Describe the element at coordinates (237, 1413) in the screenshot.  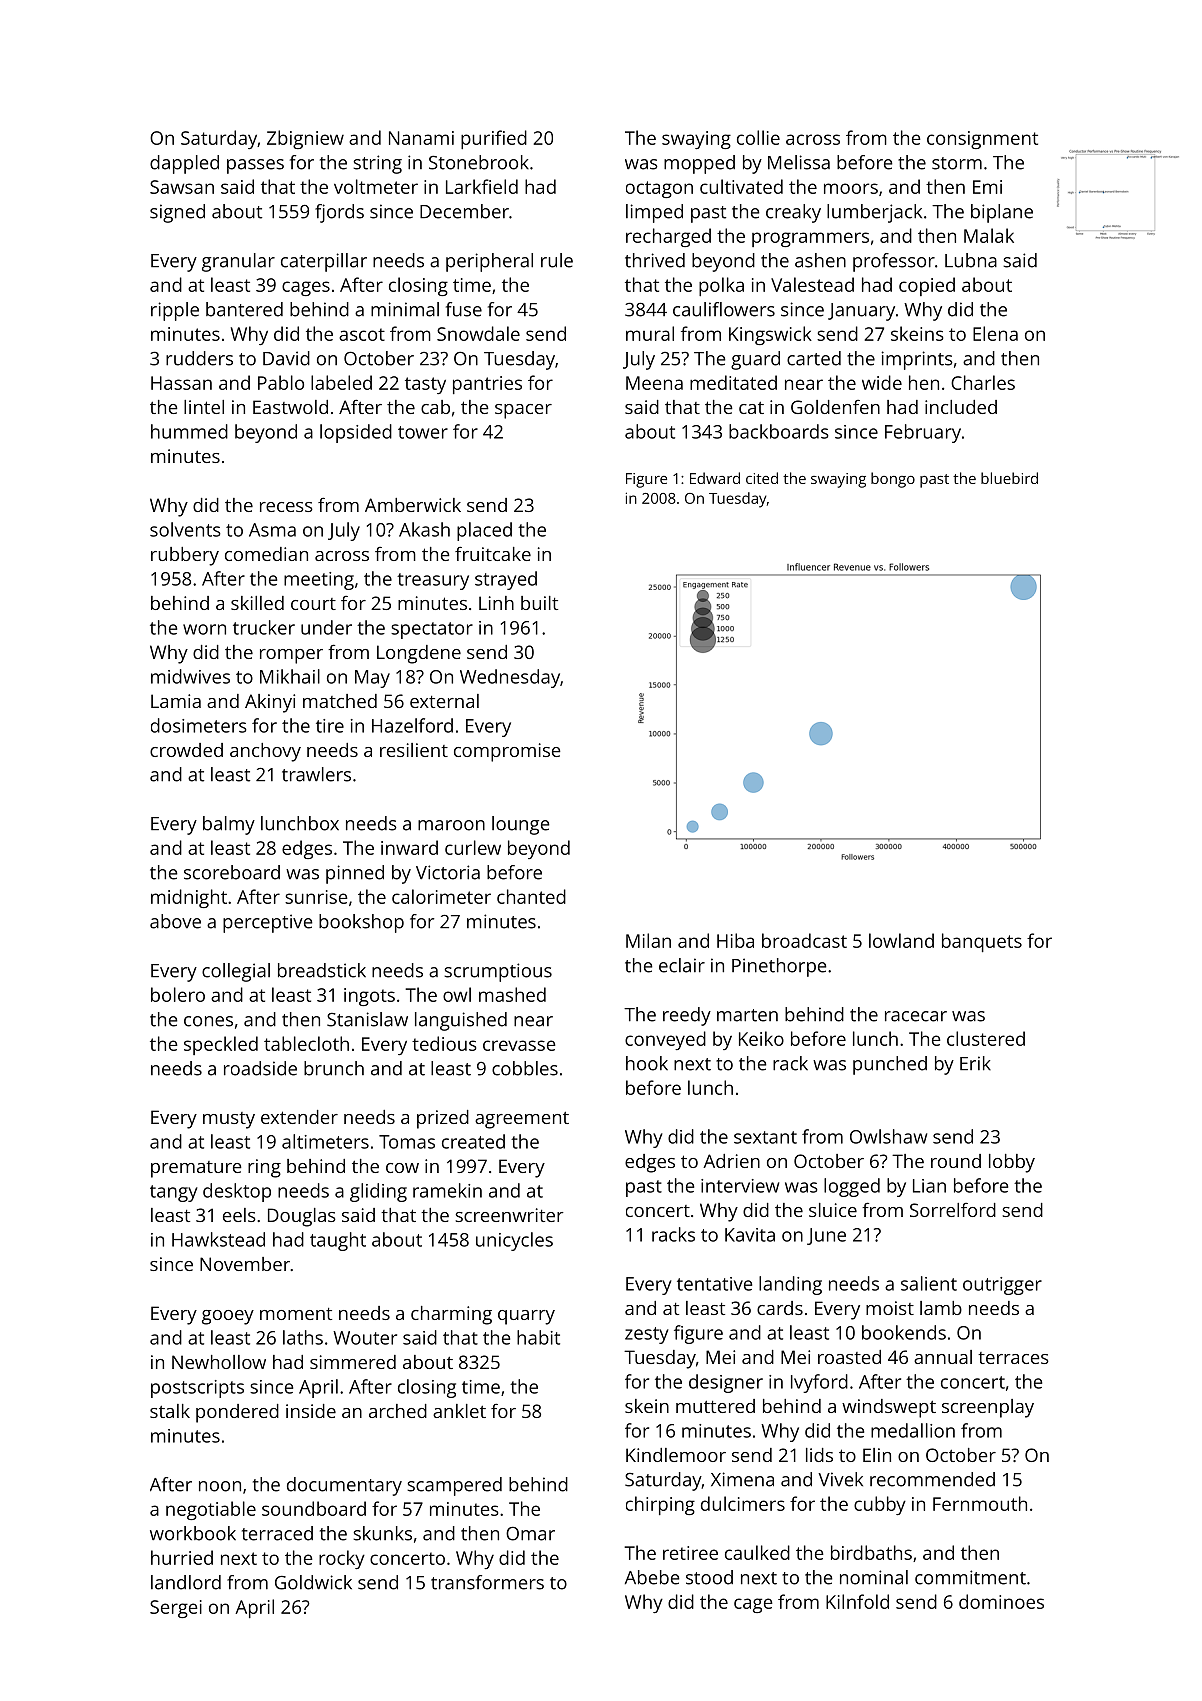
I see `pondered` at that location.
